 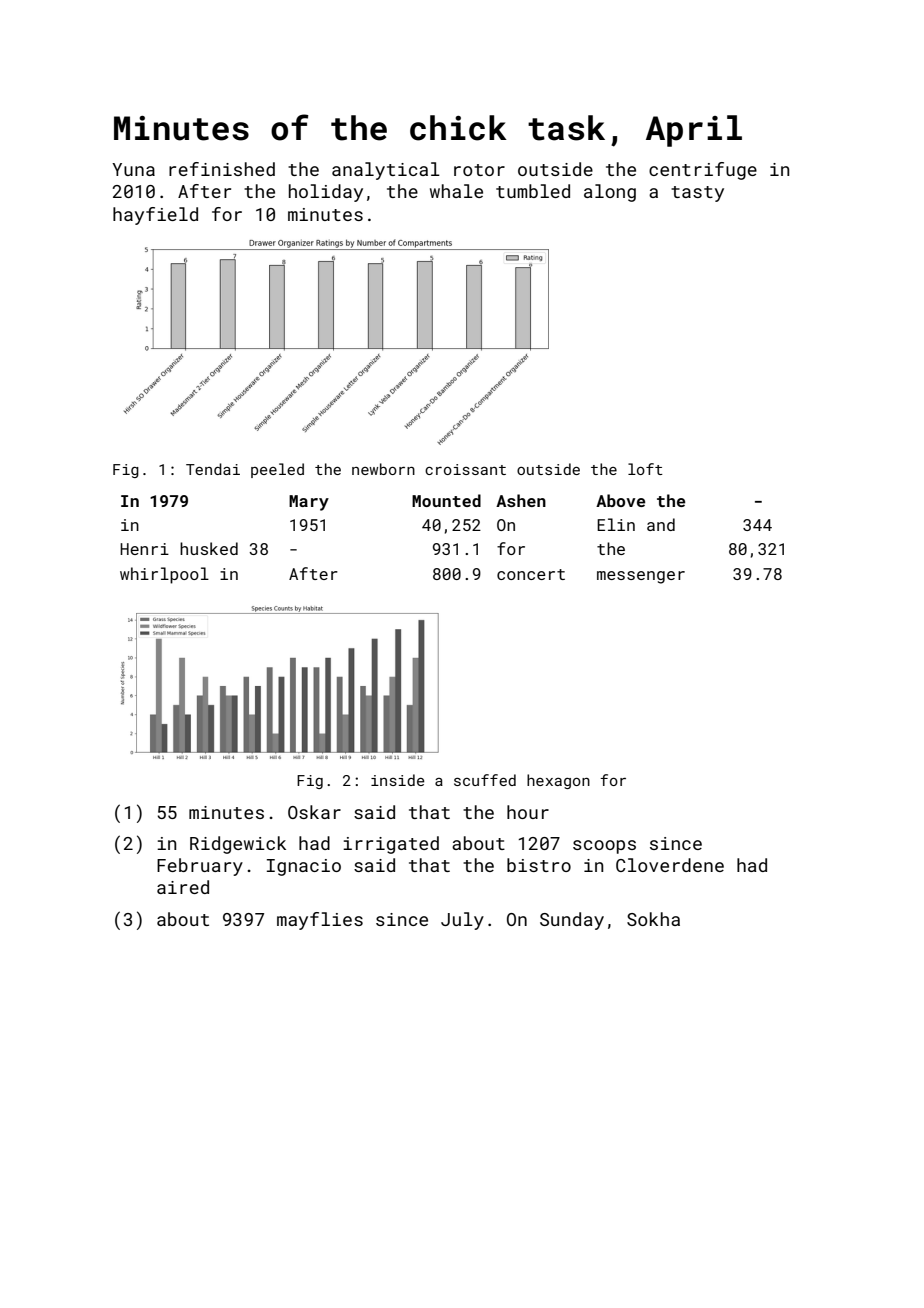 I want to click on messenger, so click(x=641, y=577).
